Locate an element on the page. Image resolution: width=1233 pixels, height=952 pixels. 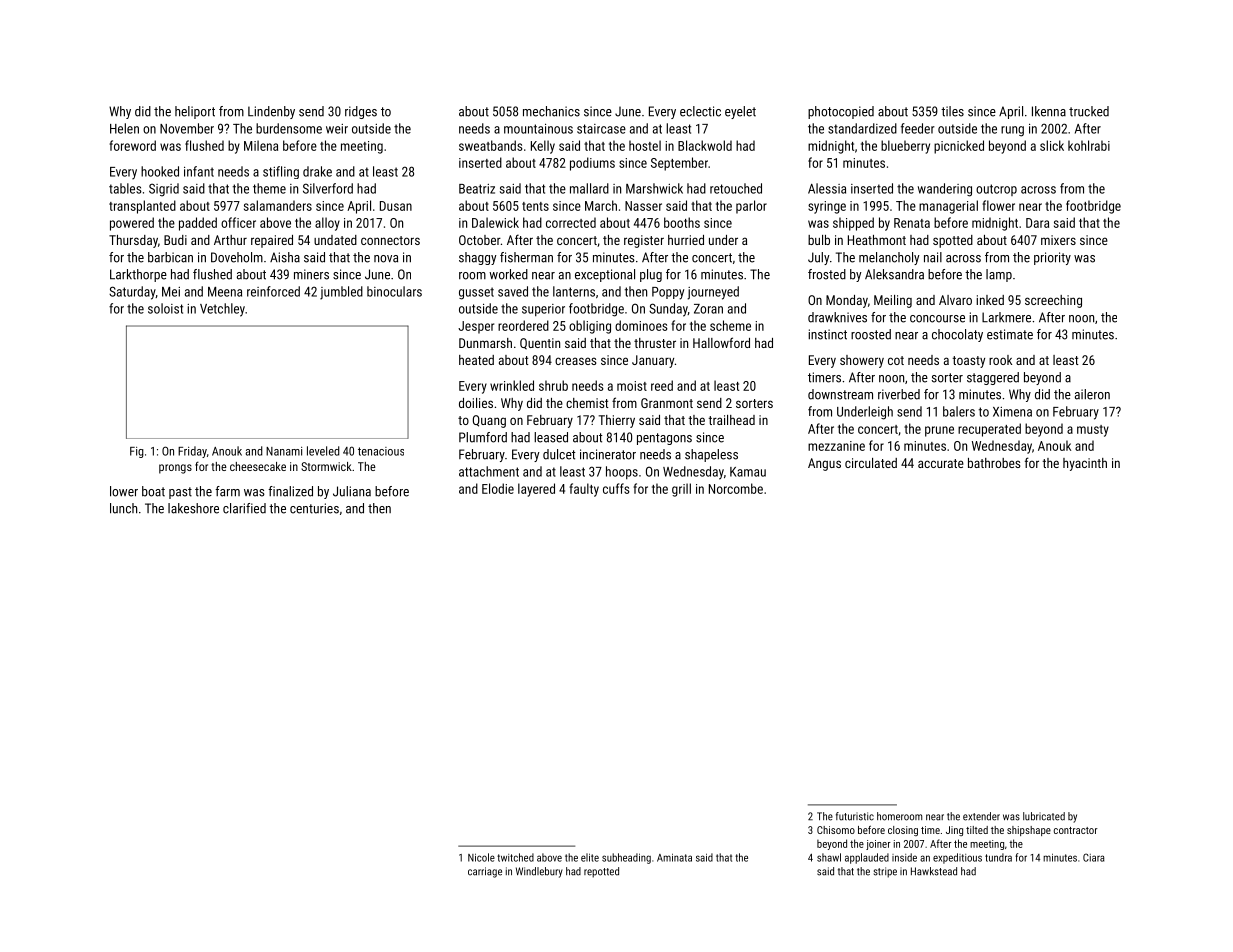
foreword is located at coordinates (132, 145).
